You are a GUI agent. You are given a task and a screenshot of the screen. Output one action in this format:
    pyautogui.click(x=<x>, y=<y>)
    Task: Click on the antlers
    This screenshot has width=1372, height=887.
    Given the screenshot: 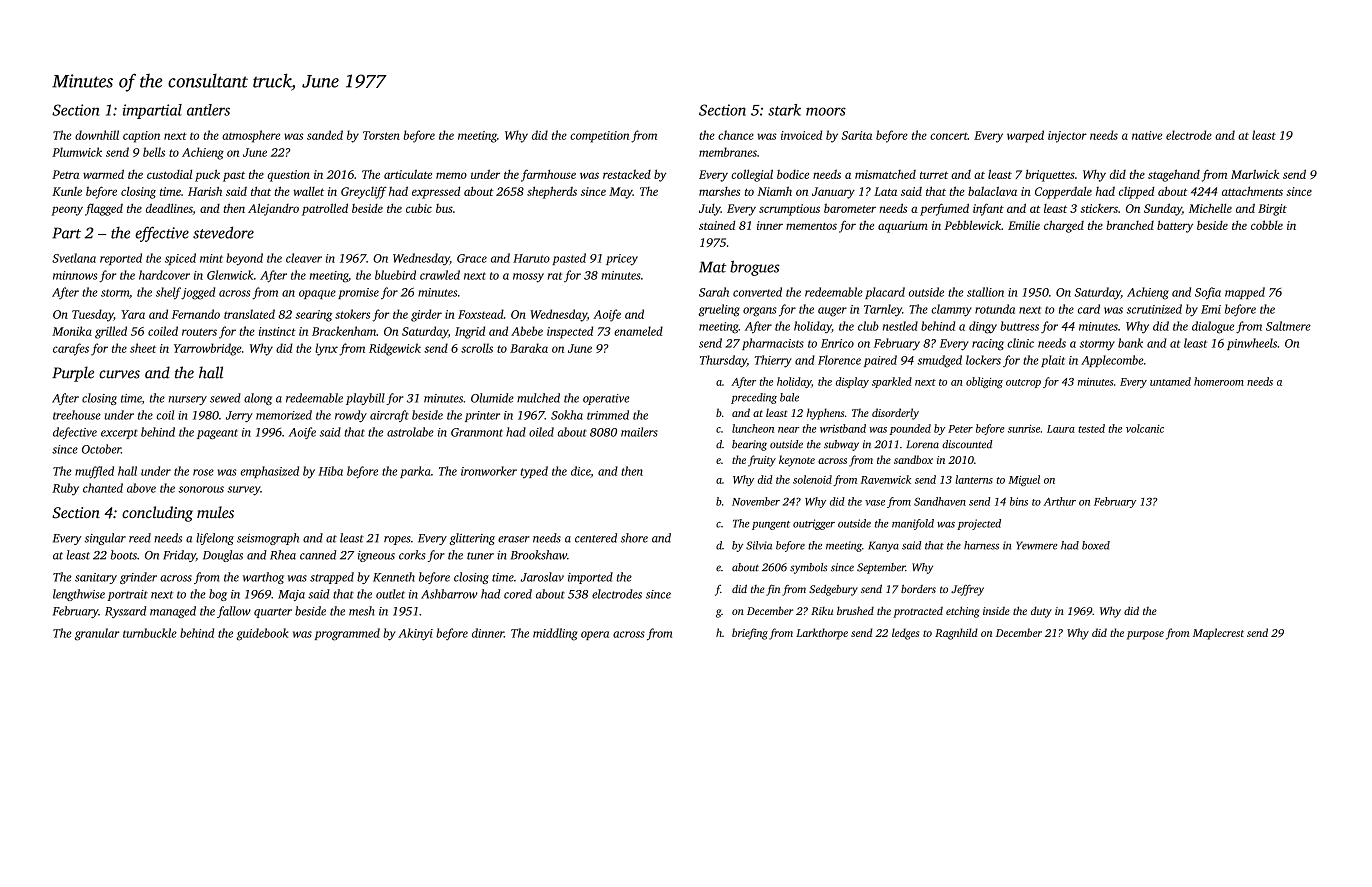 What is the action you would take?
    pyautogui.click(x=208, y=110)
